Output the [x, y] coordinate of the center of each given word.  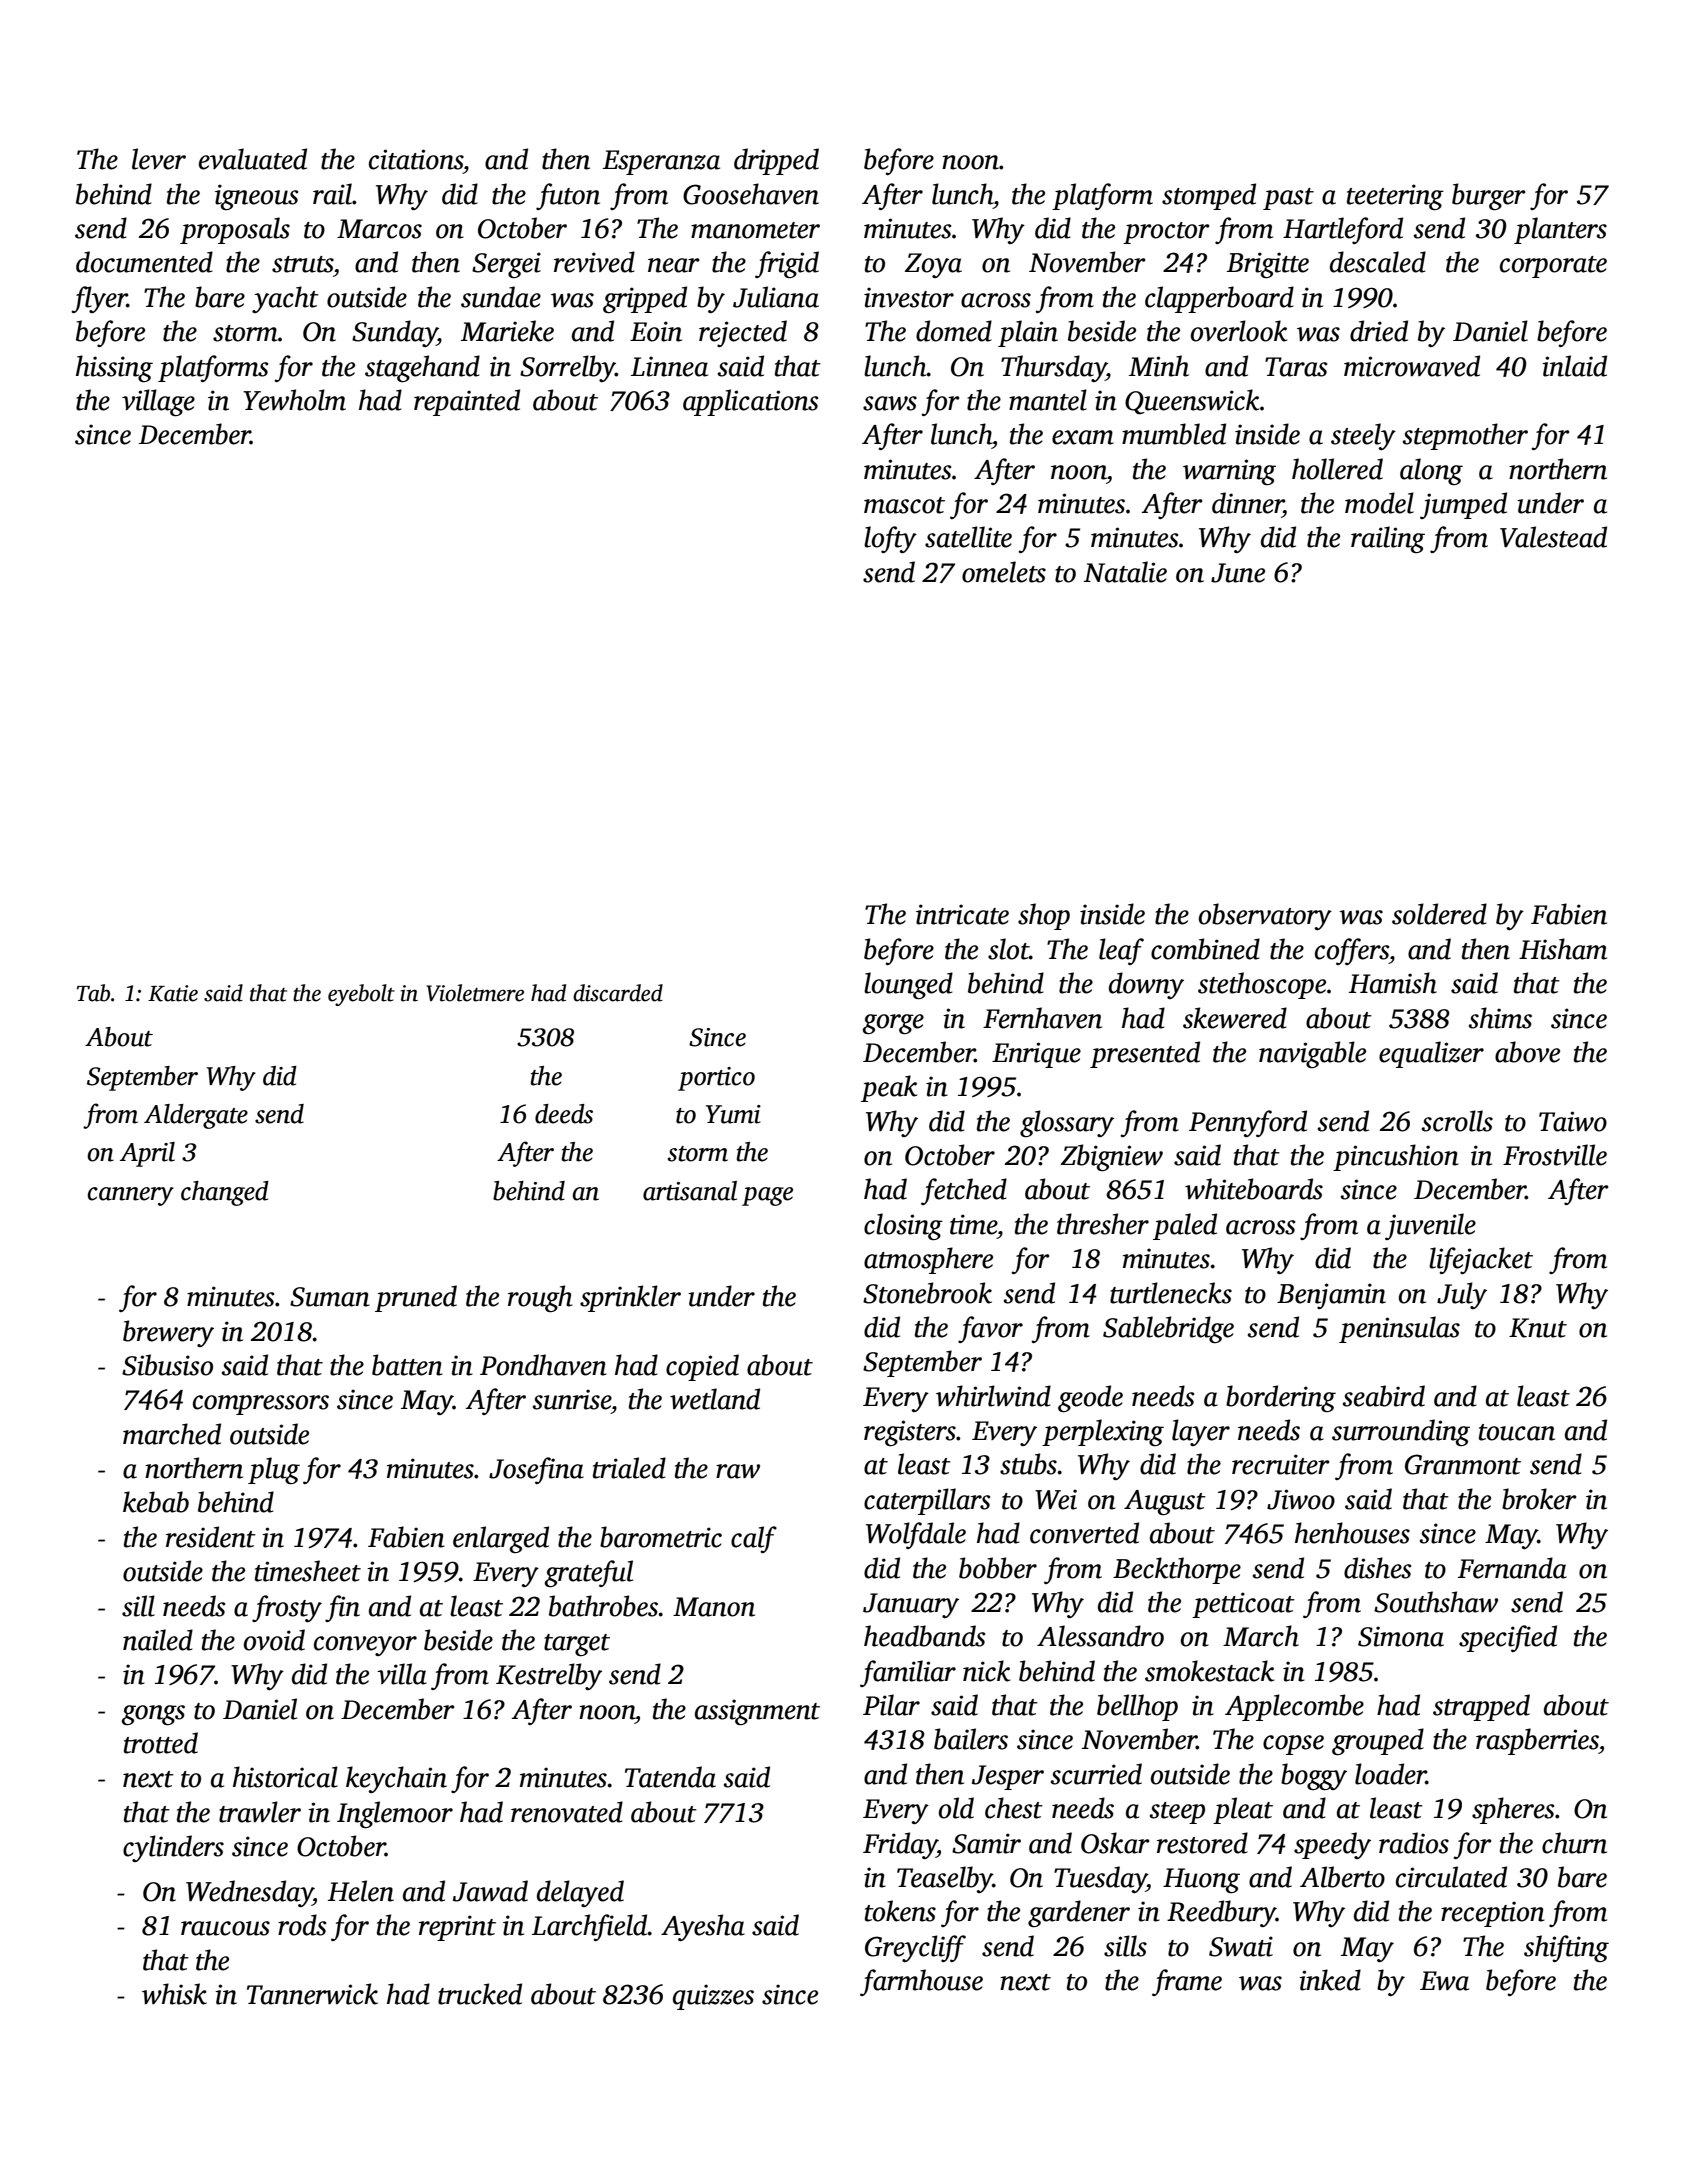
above [1527, 1052]
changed [225, 1193]
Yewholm [294, 400]
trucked [480, 1994]
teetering [1395, 197]
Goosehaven [751, 194]
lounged [908, 985]
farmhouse [921, 1982]
